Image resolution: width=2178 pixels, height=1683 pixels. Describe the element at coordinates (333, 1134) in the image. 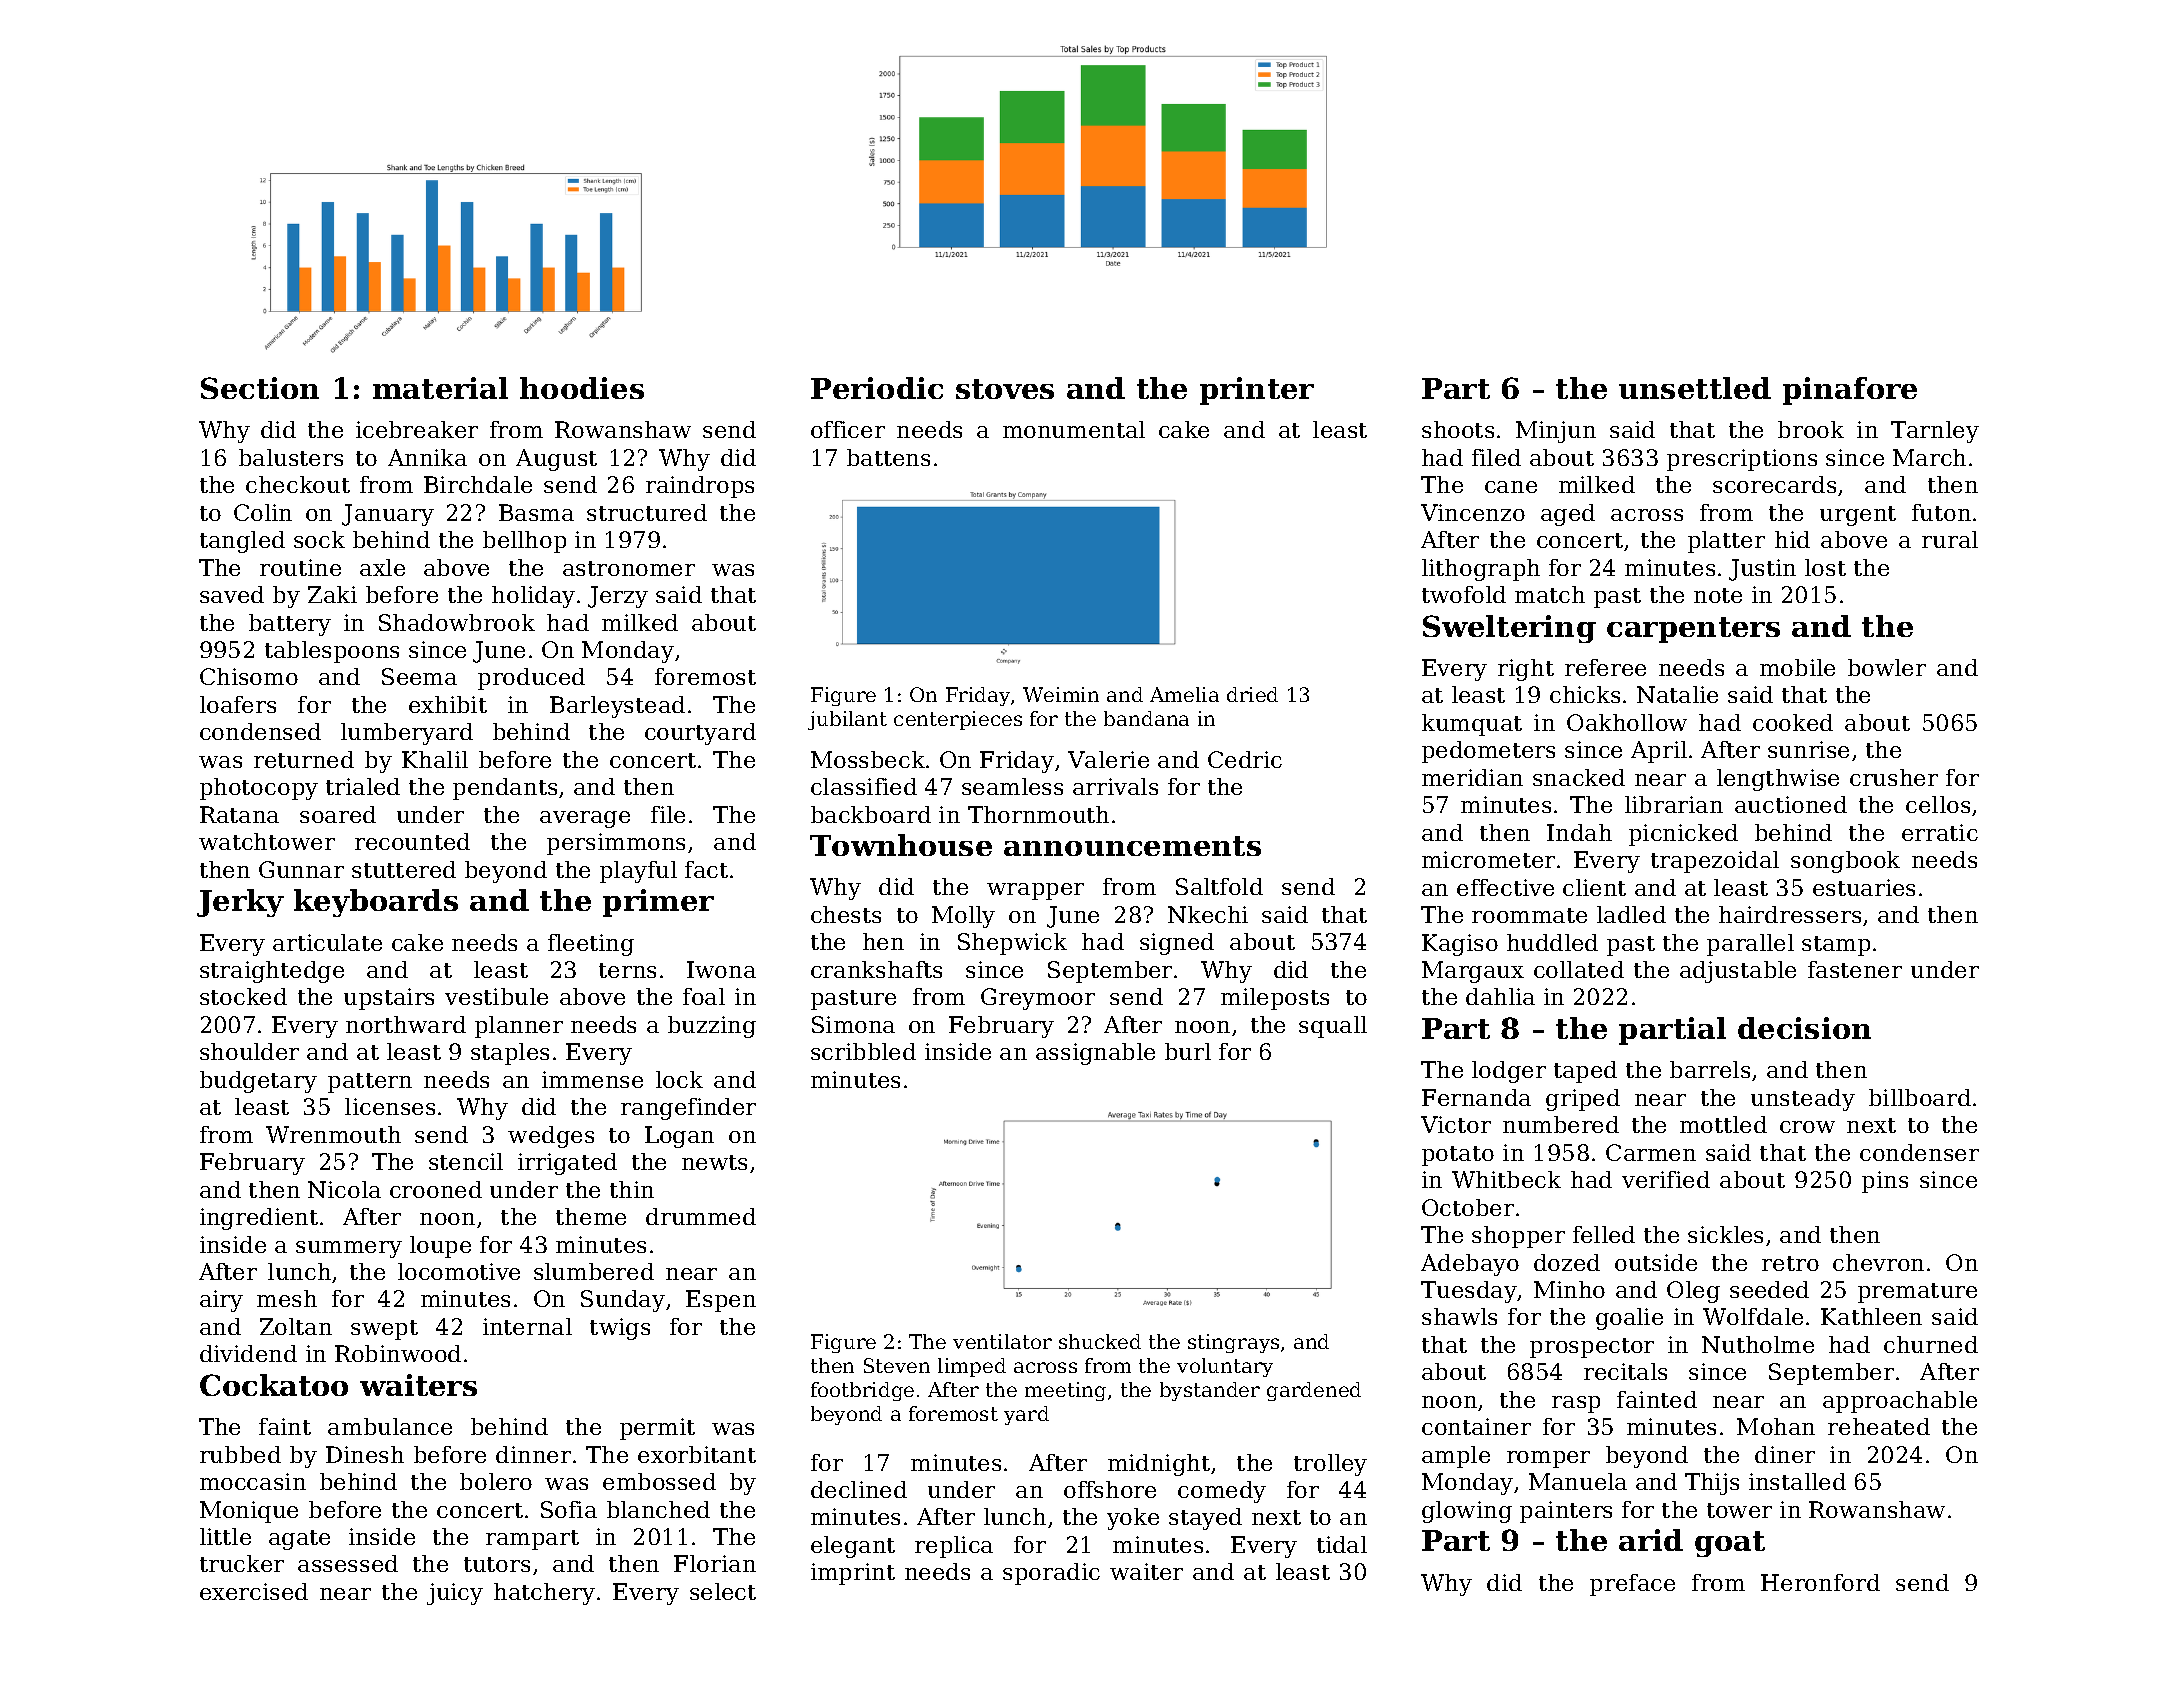

I see `Wrenmouth` at that location.
